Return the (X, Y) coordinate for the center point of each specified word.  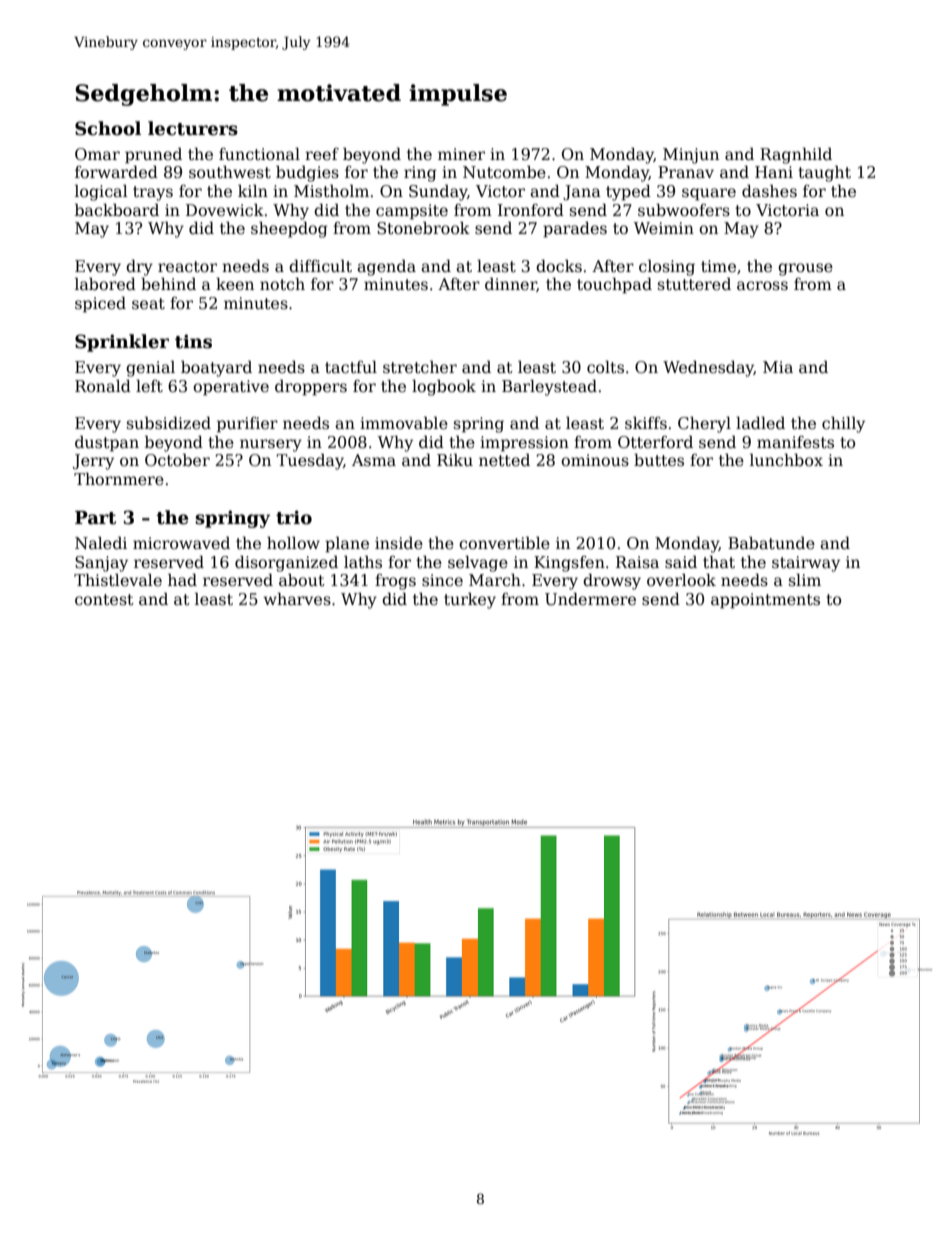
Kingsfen (569, 564)
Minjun (691, 156)
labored (105, 283)
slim (805, 580)
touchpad (614, 286)
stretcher (420, 367)
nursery (271, 445)
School (108, 128)
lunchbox (786, 460)
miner (461, 154)
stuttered (694, 284)
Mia (778, 367)
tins (193, 341)
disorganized (286, 563)
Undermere (590, 599)
